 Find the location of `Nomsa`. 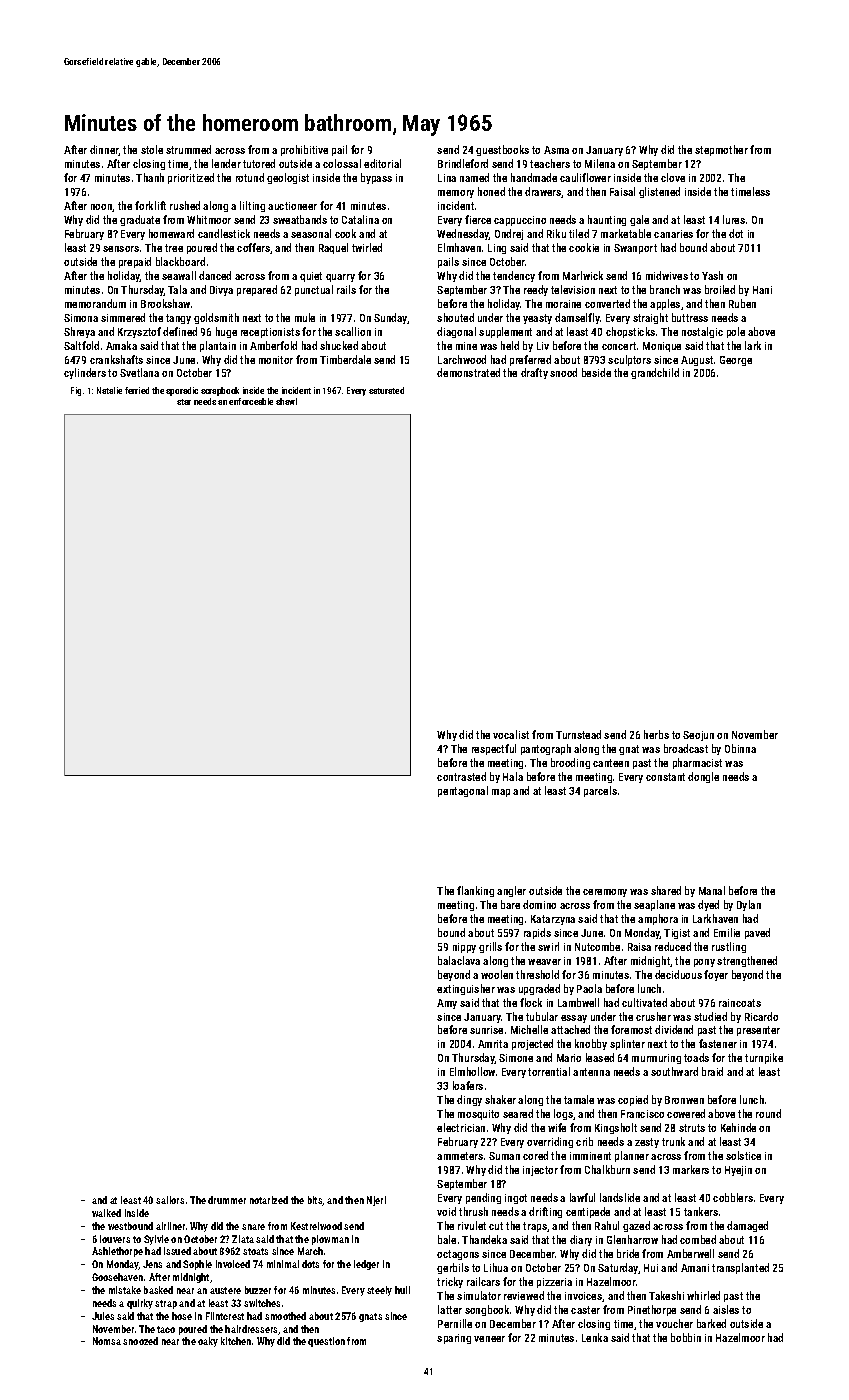

Nomsa is located at coordinates (107, 1341).
